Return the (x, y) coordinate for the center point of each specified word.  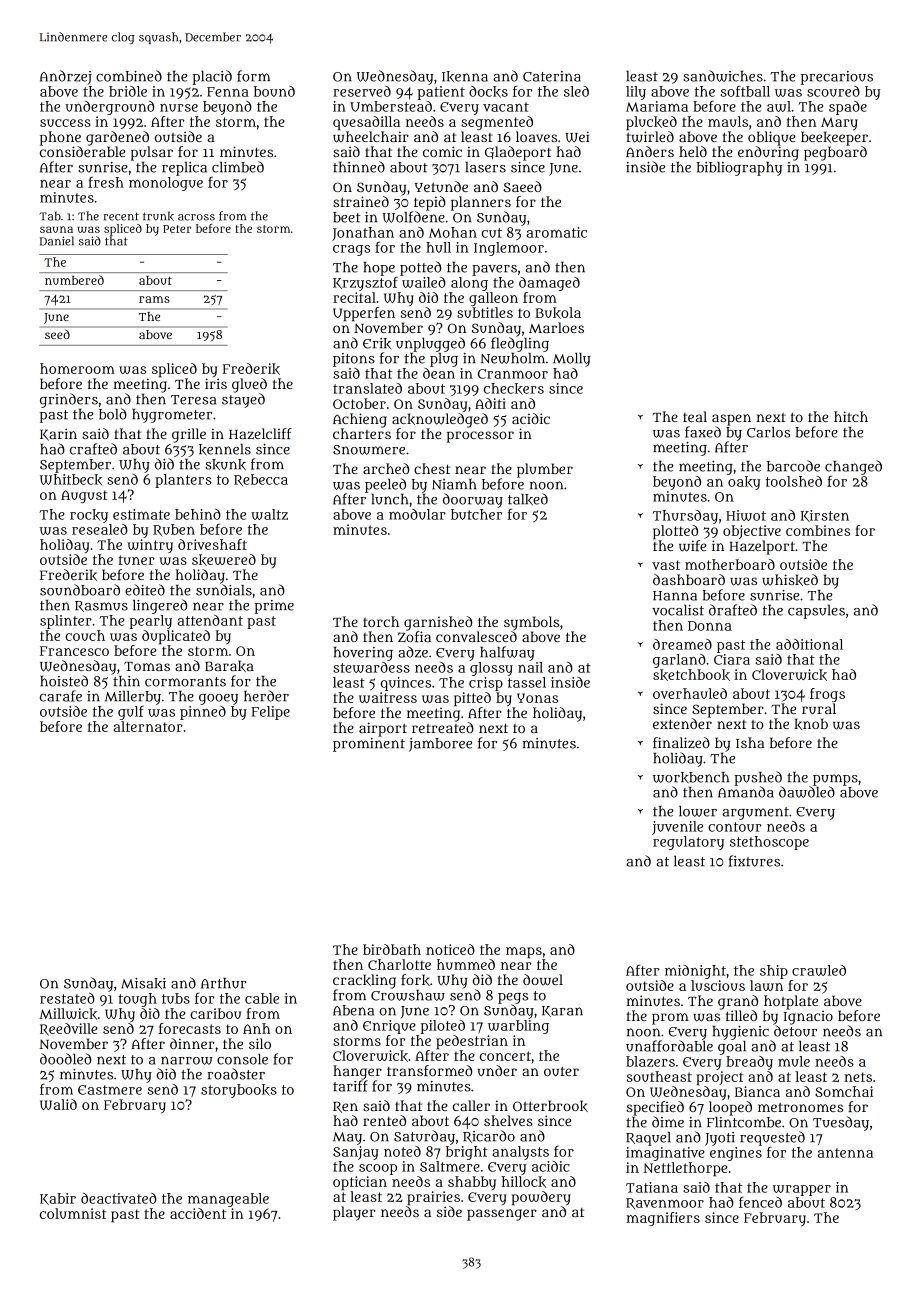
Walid (58, 1104)
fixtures (754, 861)
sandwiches (723, 76)
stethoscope (769, 843)
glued (249, 385)
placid (212, 77)
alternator (148, 726)
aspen (731, 420)
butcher (476, 514)
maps (524, 952)
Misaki (143, 983)
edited (145, 590)
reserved (362, 91)
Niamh (454, 484)
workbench (691, 778)
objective (752, 532)
